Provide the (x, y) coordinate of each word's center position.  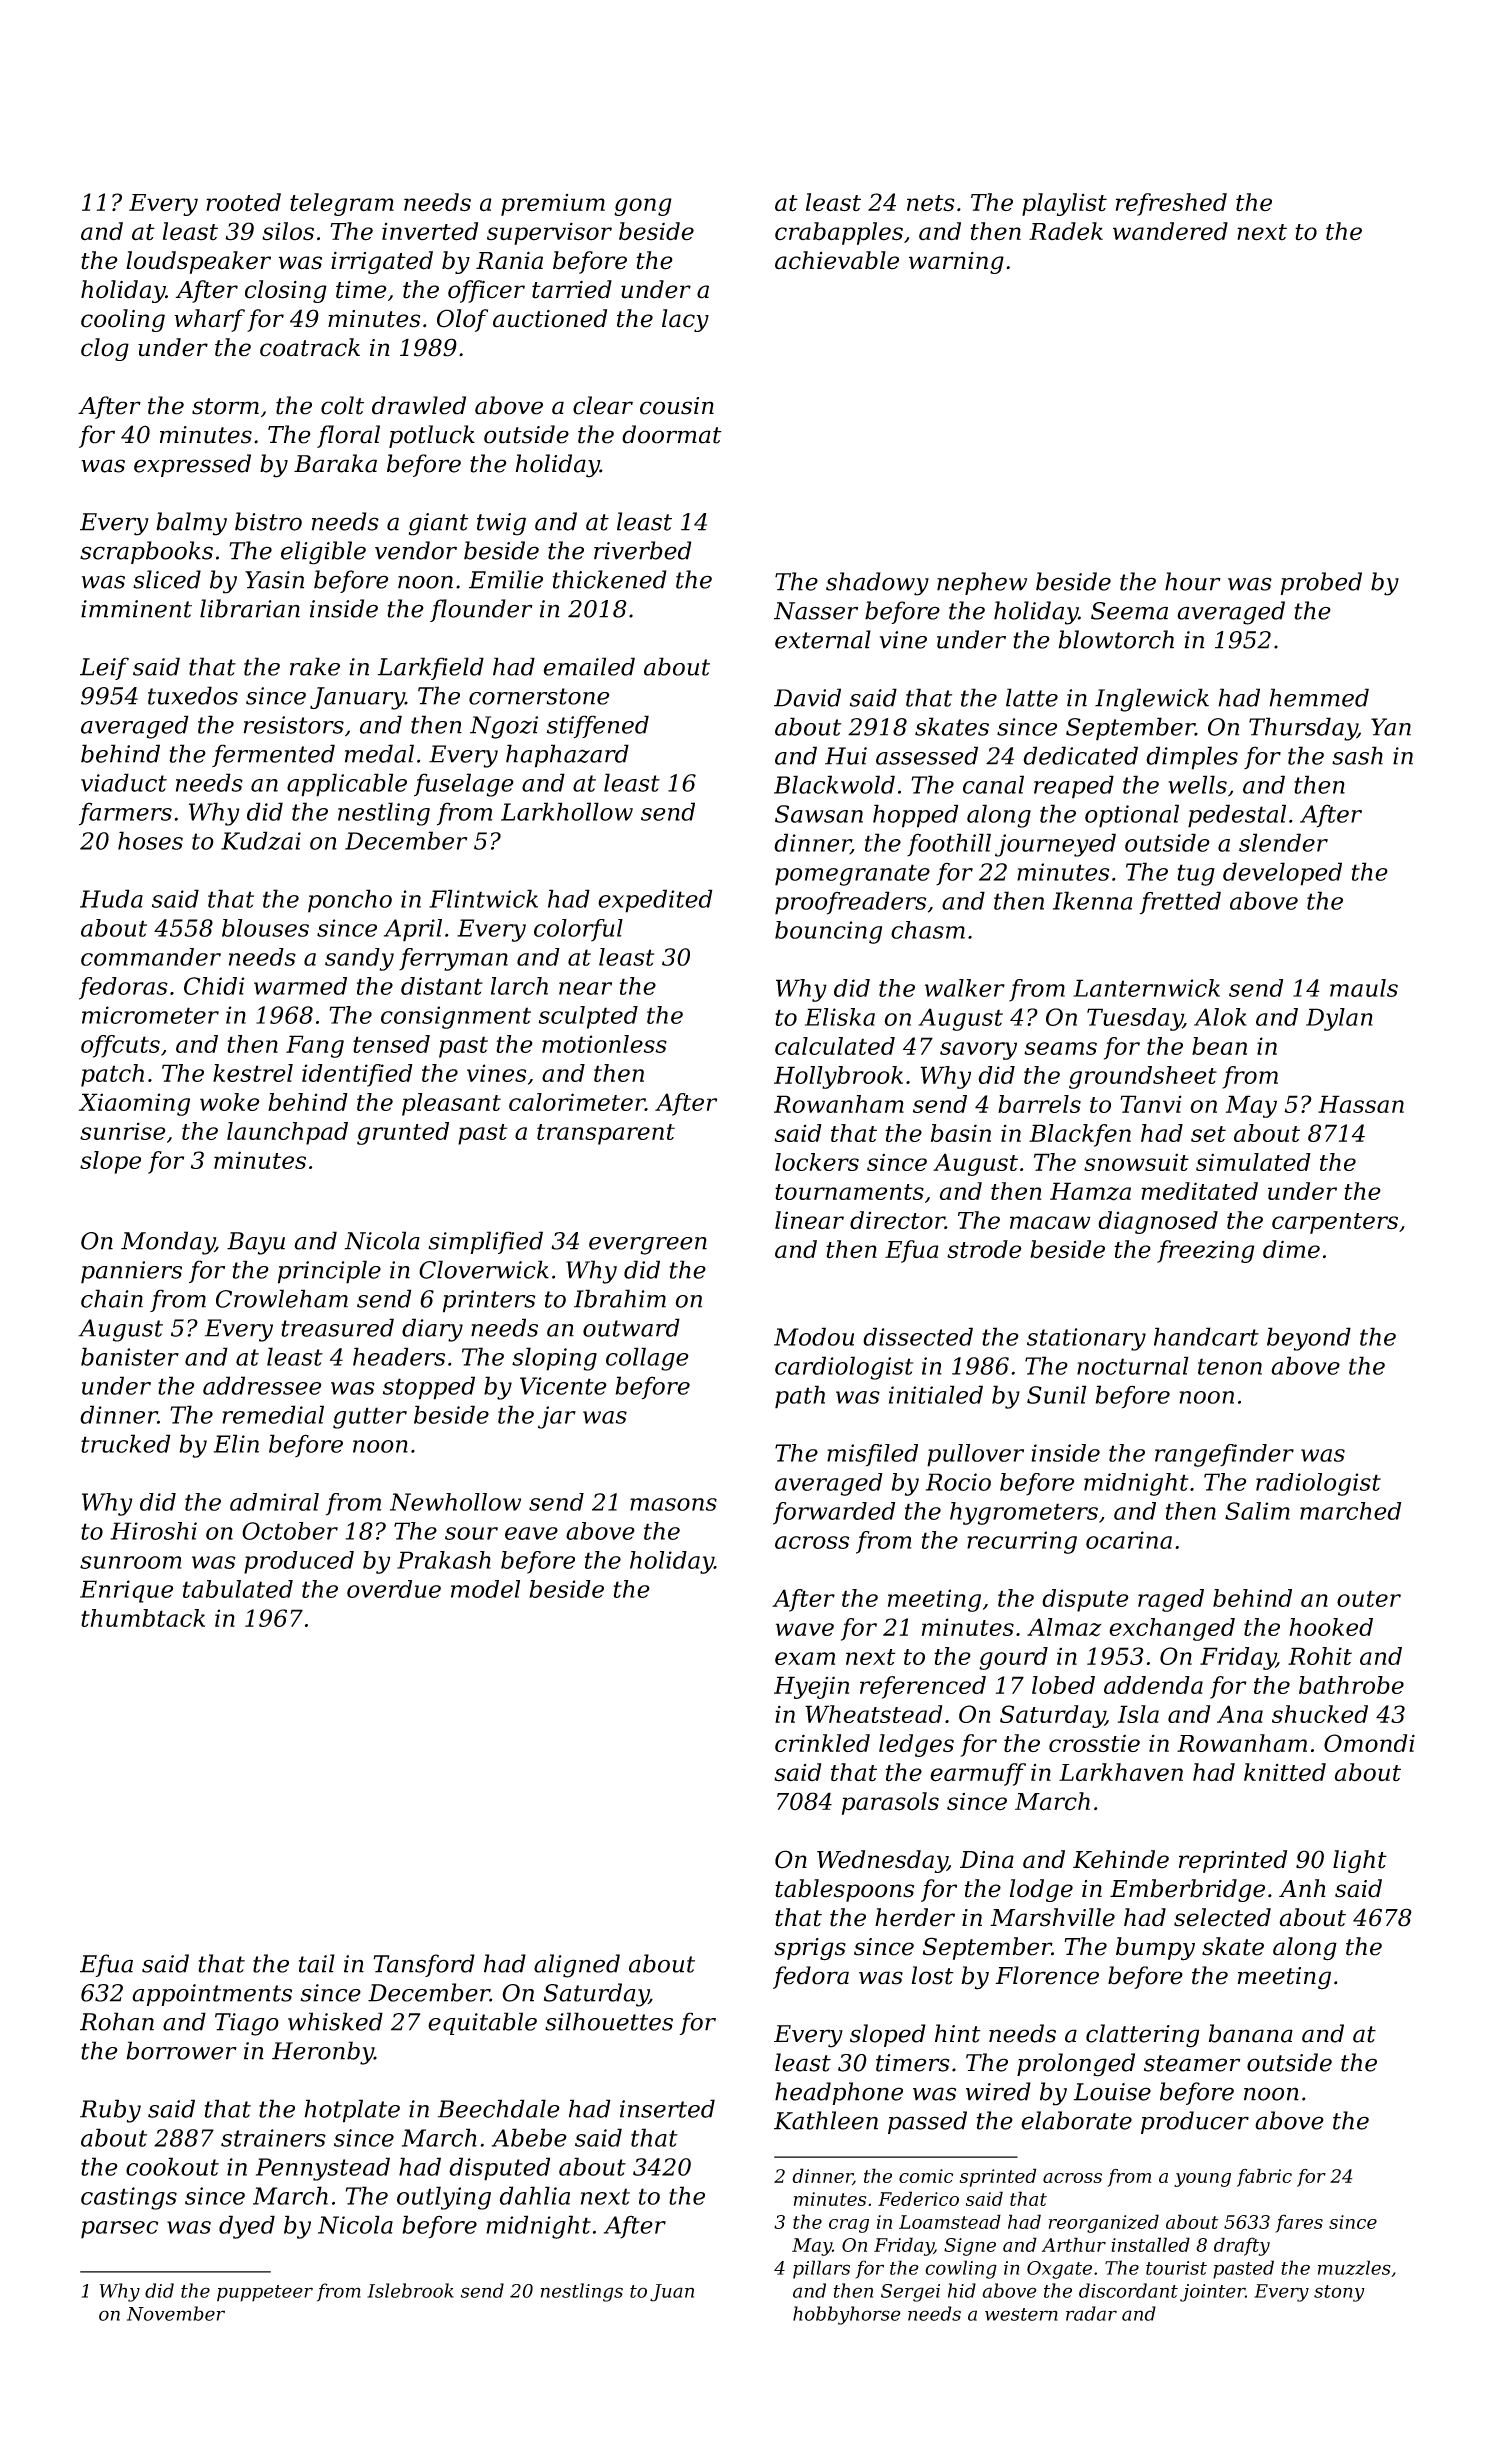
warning (956, 263)
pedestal (1237, 816)
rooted (243, 202)
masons (673, 1504)
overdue (394, 1589)
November (176, 2313)
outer (1369, 1598)
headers (399, 1356)
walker (965, 988)
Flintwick (483, 898)
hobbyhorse (847, 2315)
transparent (606, 1134)
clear (603, 405)
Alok (1220, 1017)
